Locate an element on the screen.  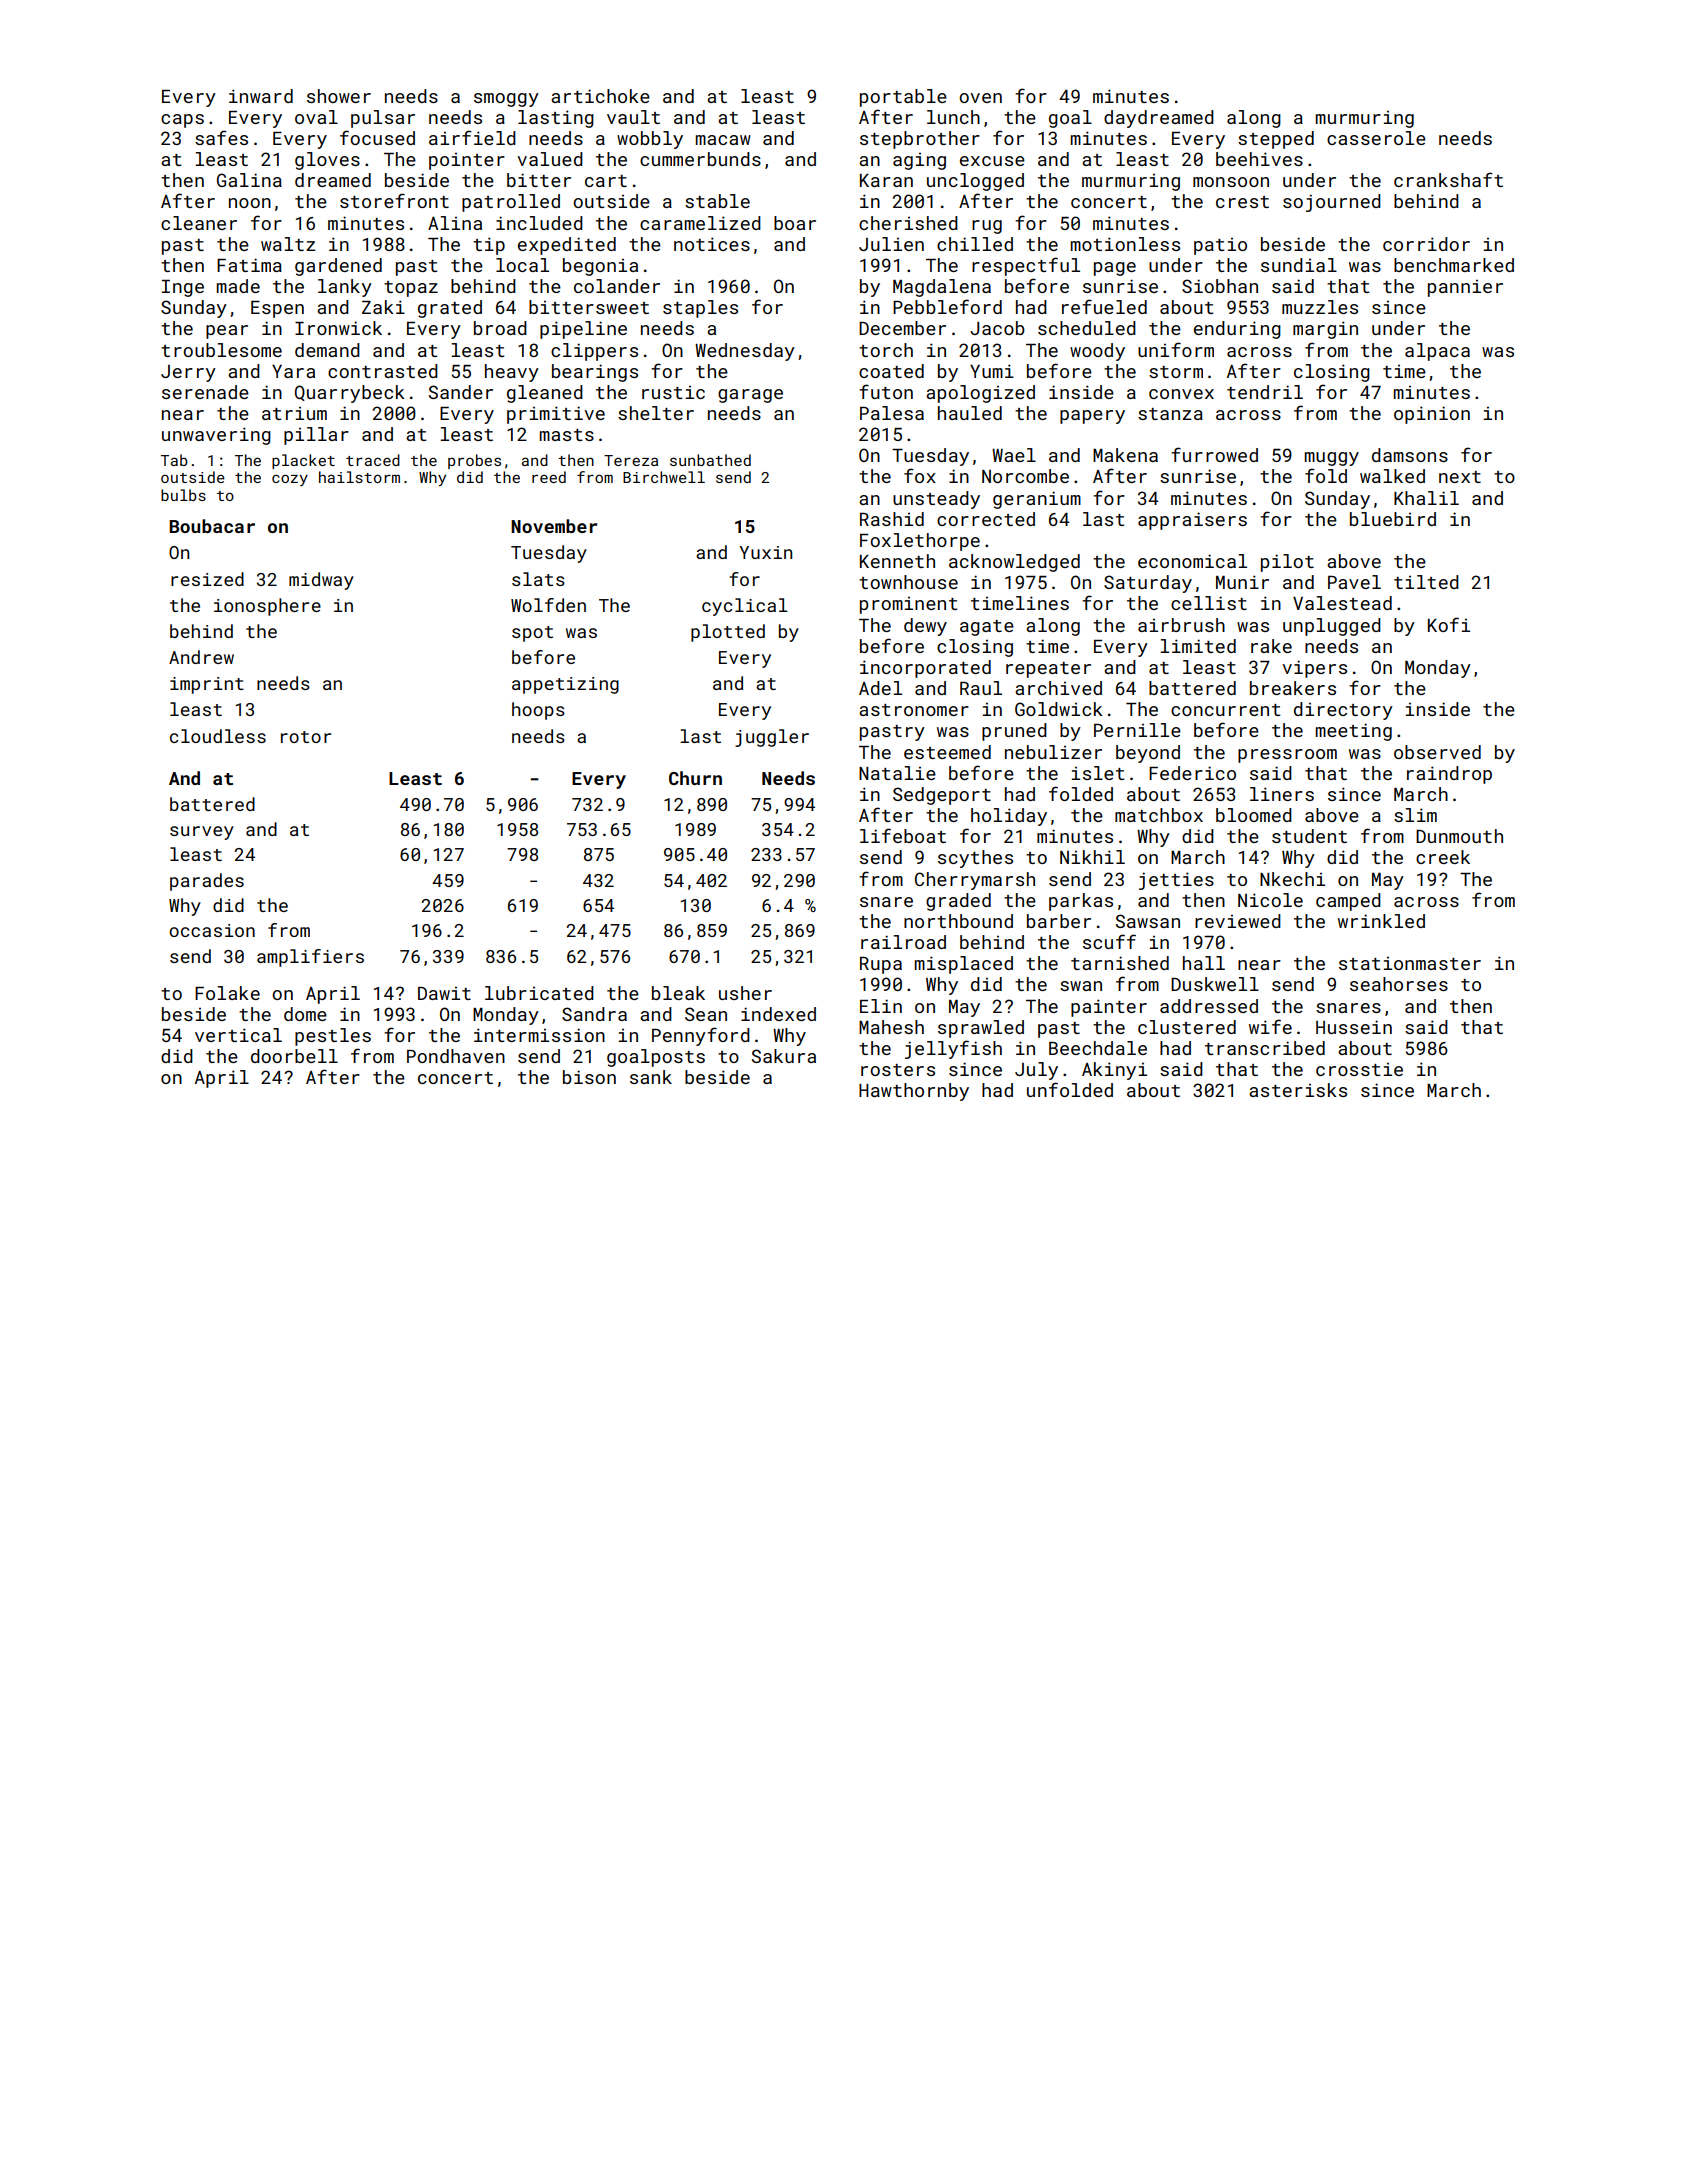
asterisks is located at coordinates (1298, 1090).
